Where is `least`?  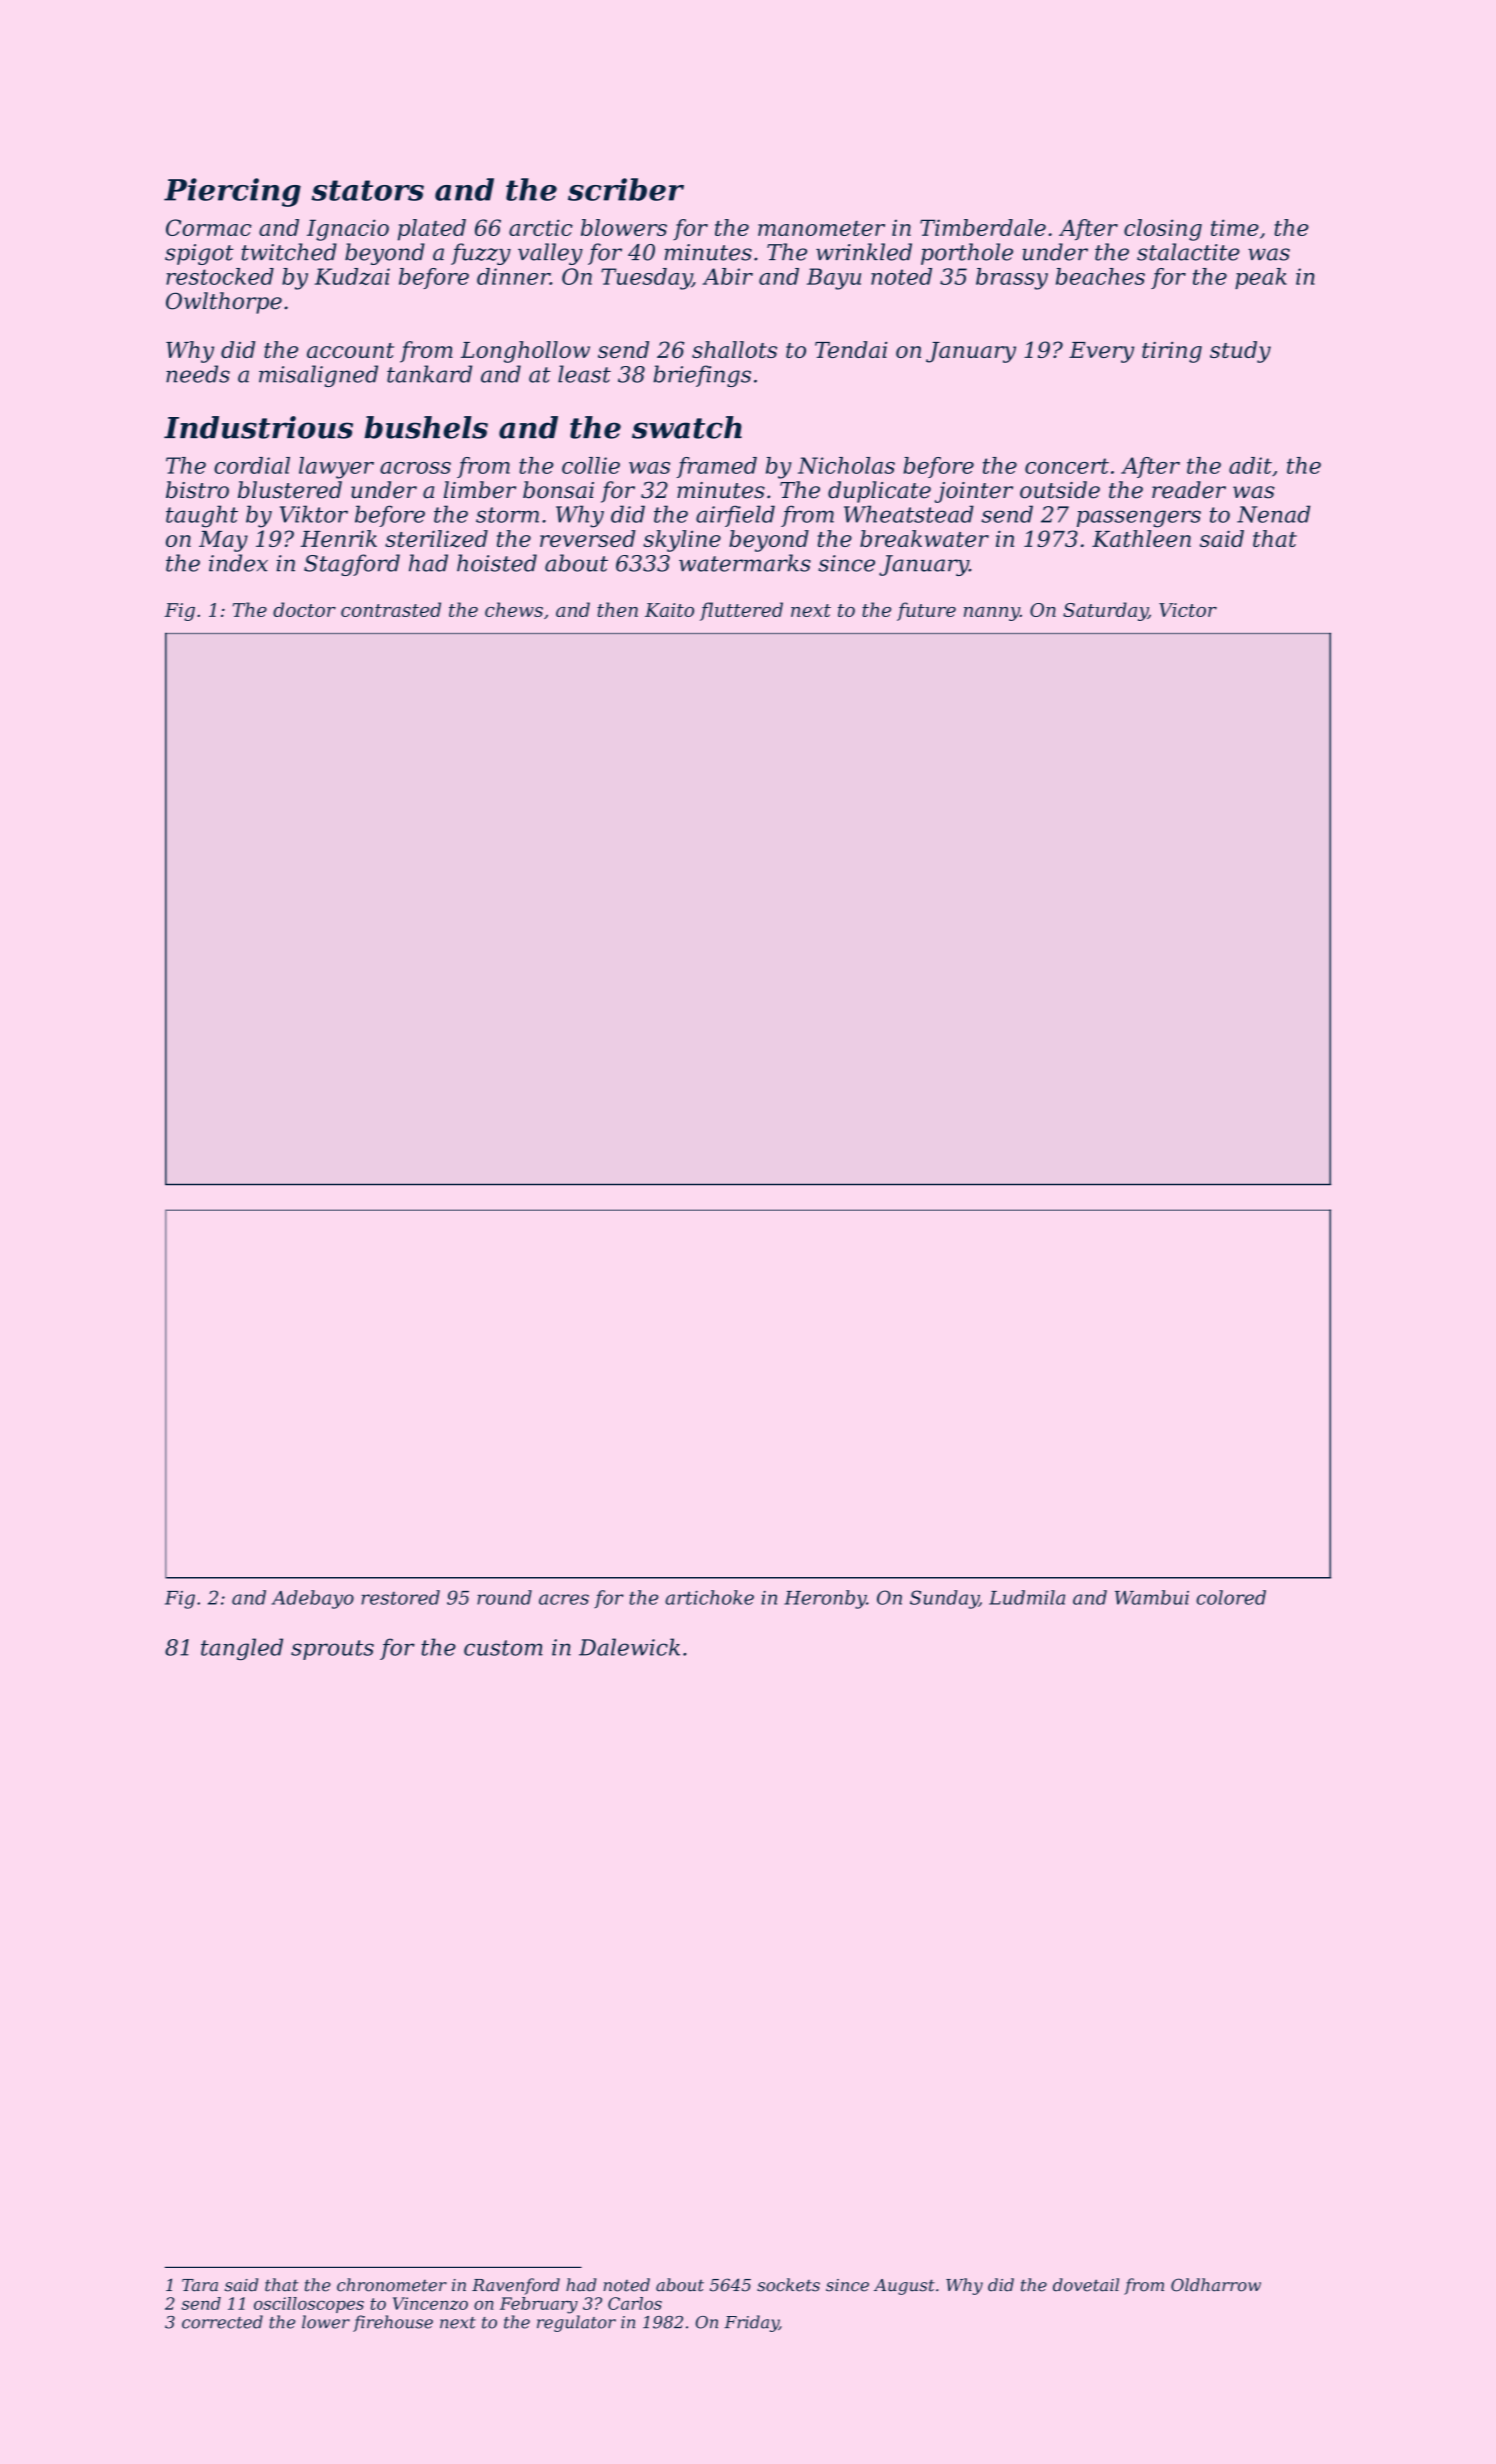 least is located at coordinates (584, 374).
